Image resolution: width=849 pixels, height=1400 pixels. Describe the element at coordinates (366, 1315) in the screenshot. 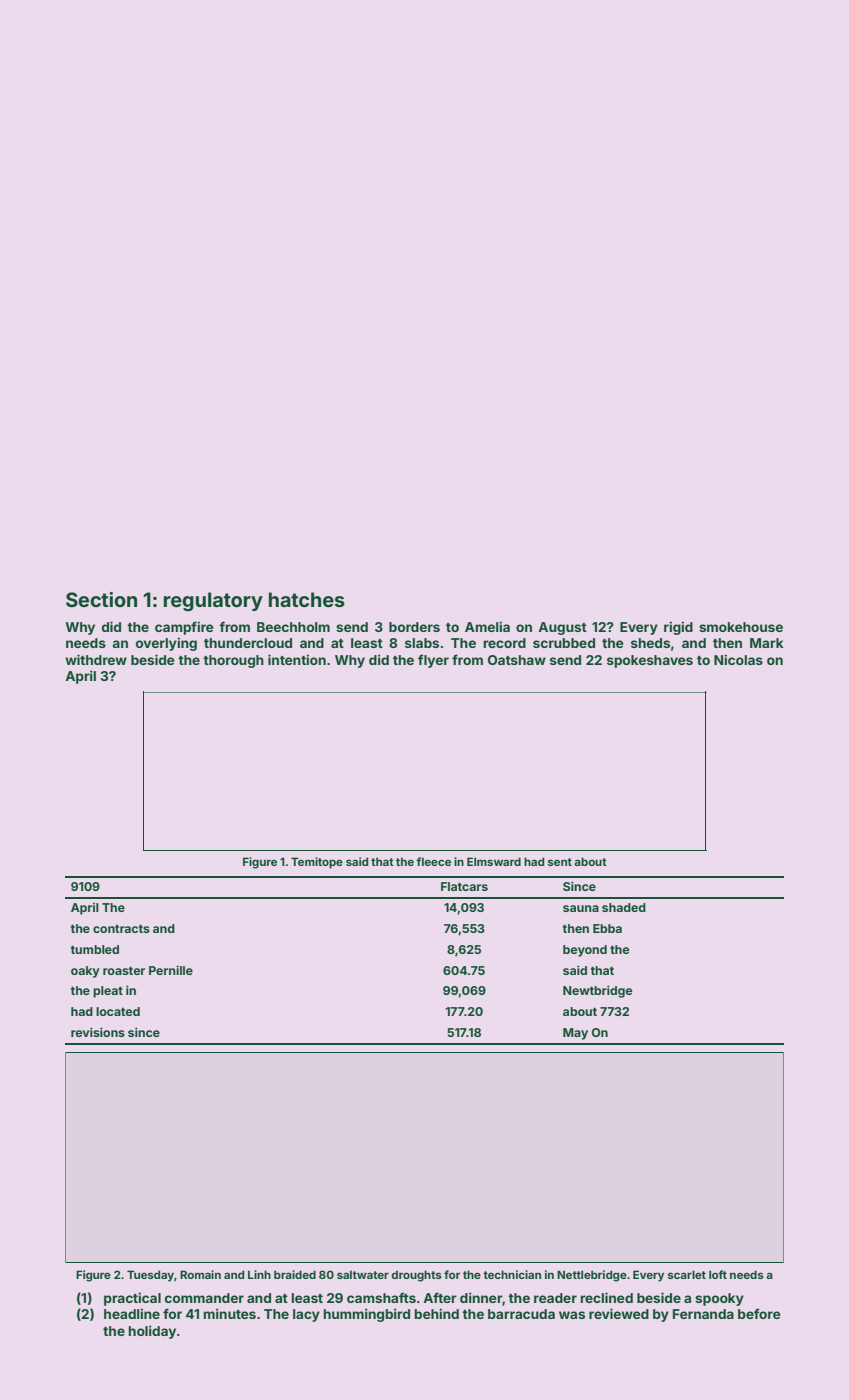

I see `hummingbird` at that location.
